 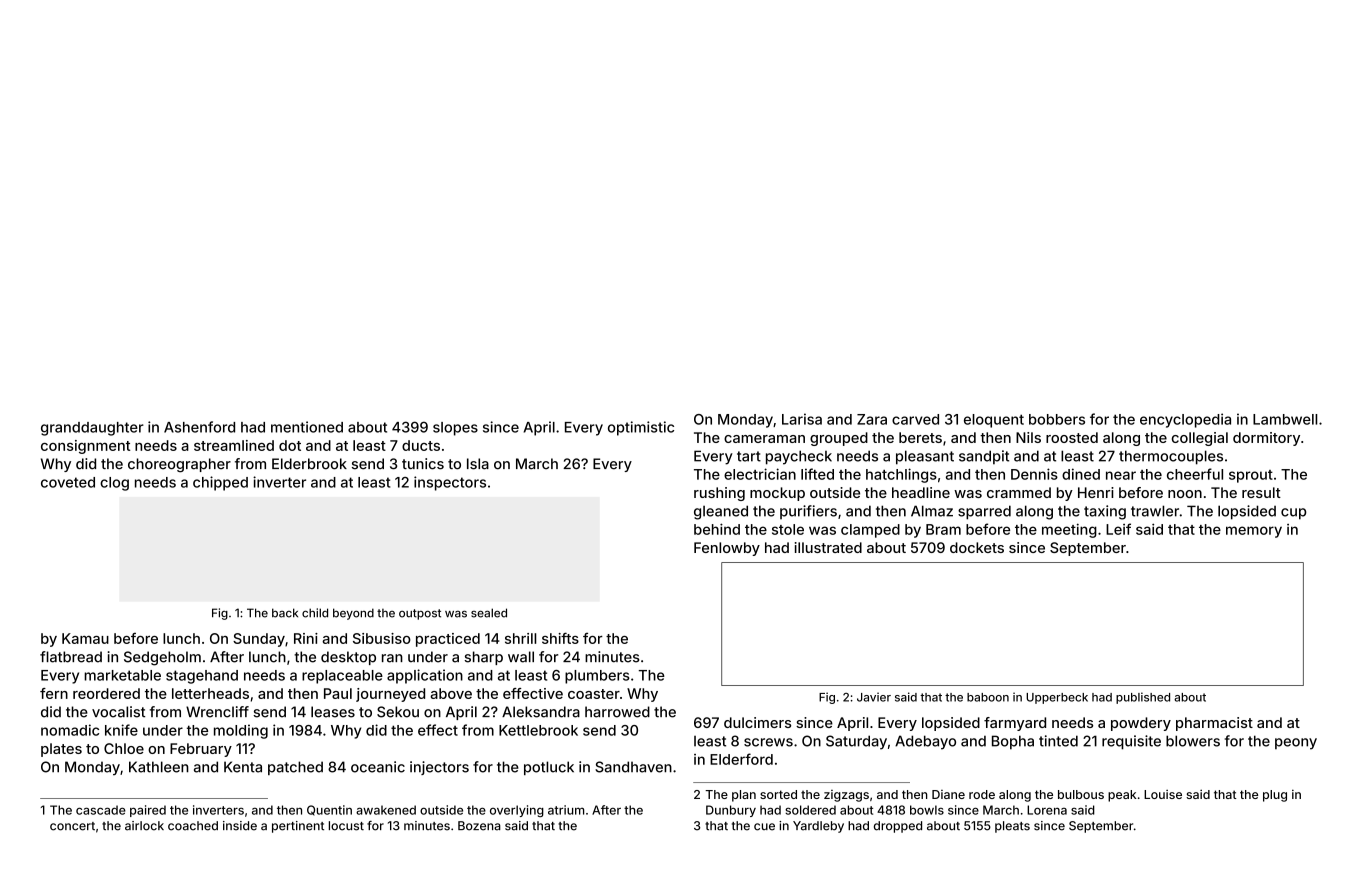 What do you see at coordinates (1013, 742) in the screenshot?
I see `Bopha` at bounding box center [1013, 742].
